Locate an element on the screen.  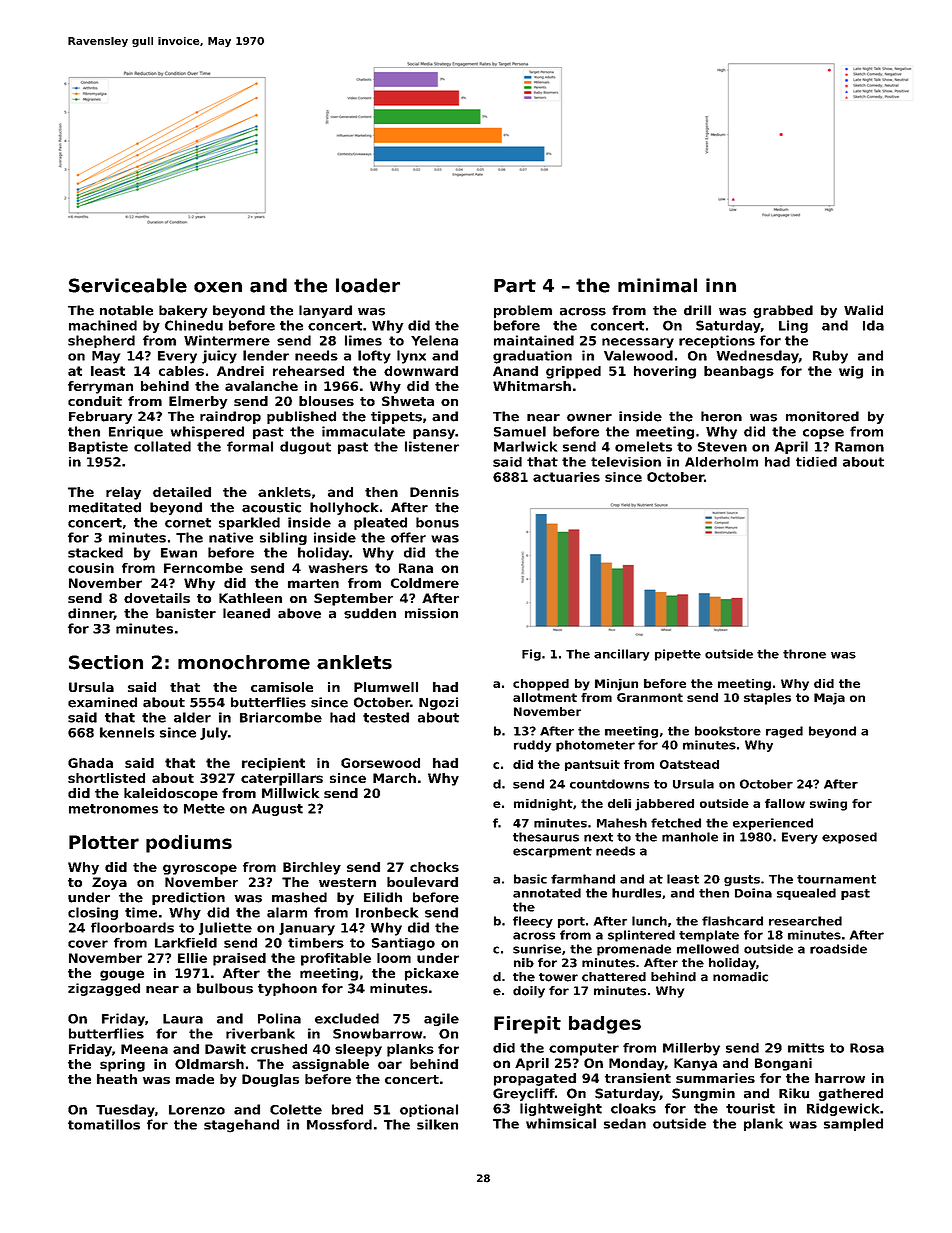
gouge is located at coordinates (122, 975).
